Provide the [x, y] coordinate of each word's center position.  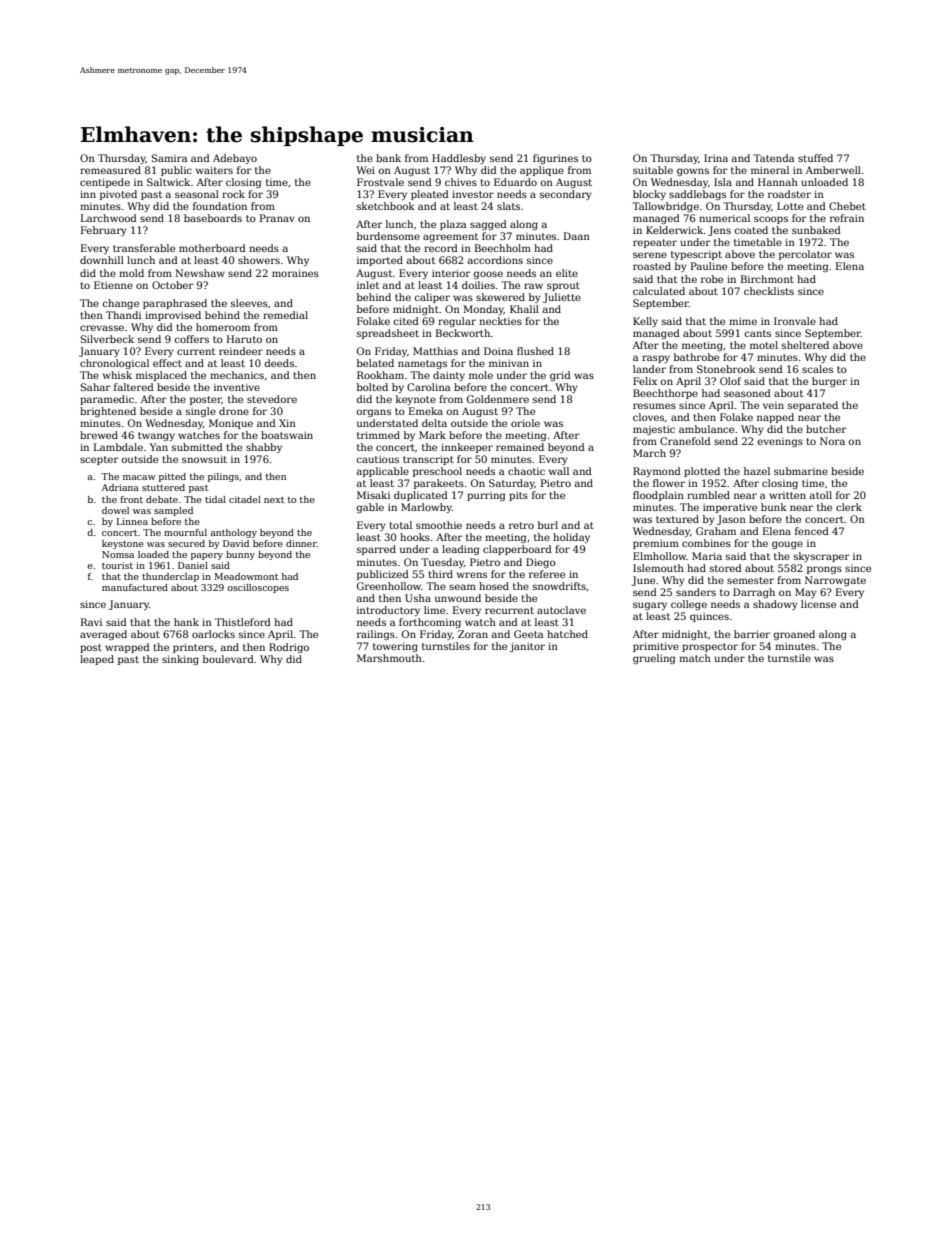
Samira [169, 158]
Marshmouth [389, 658]
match [695, 658]
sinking [180, 660]
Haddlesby [459, 159]
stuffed [815, 158]
